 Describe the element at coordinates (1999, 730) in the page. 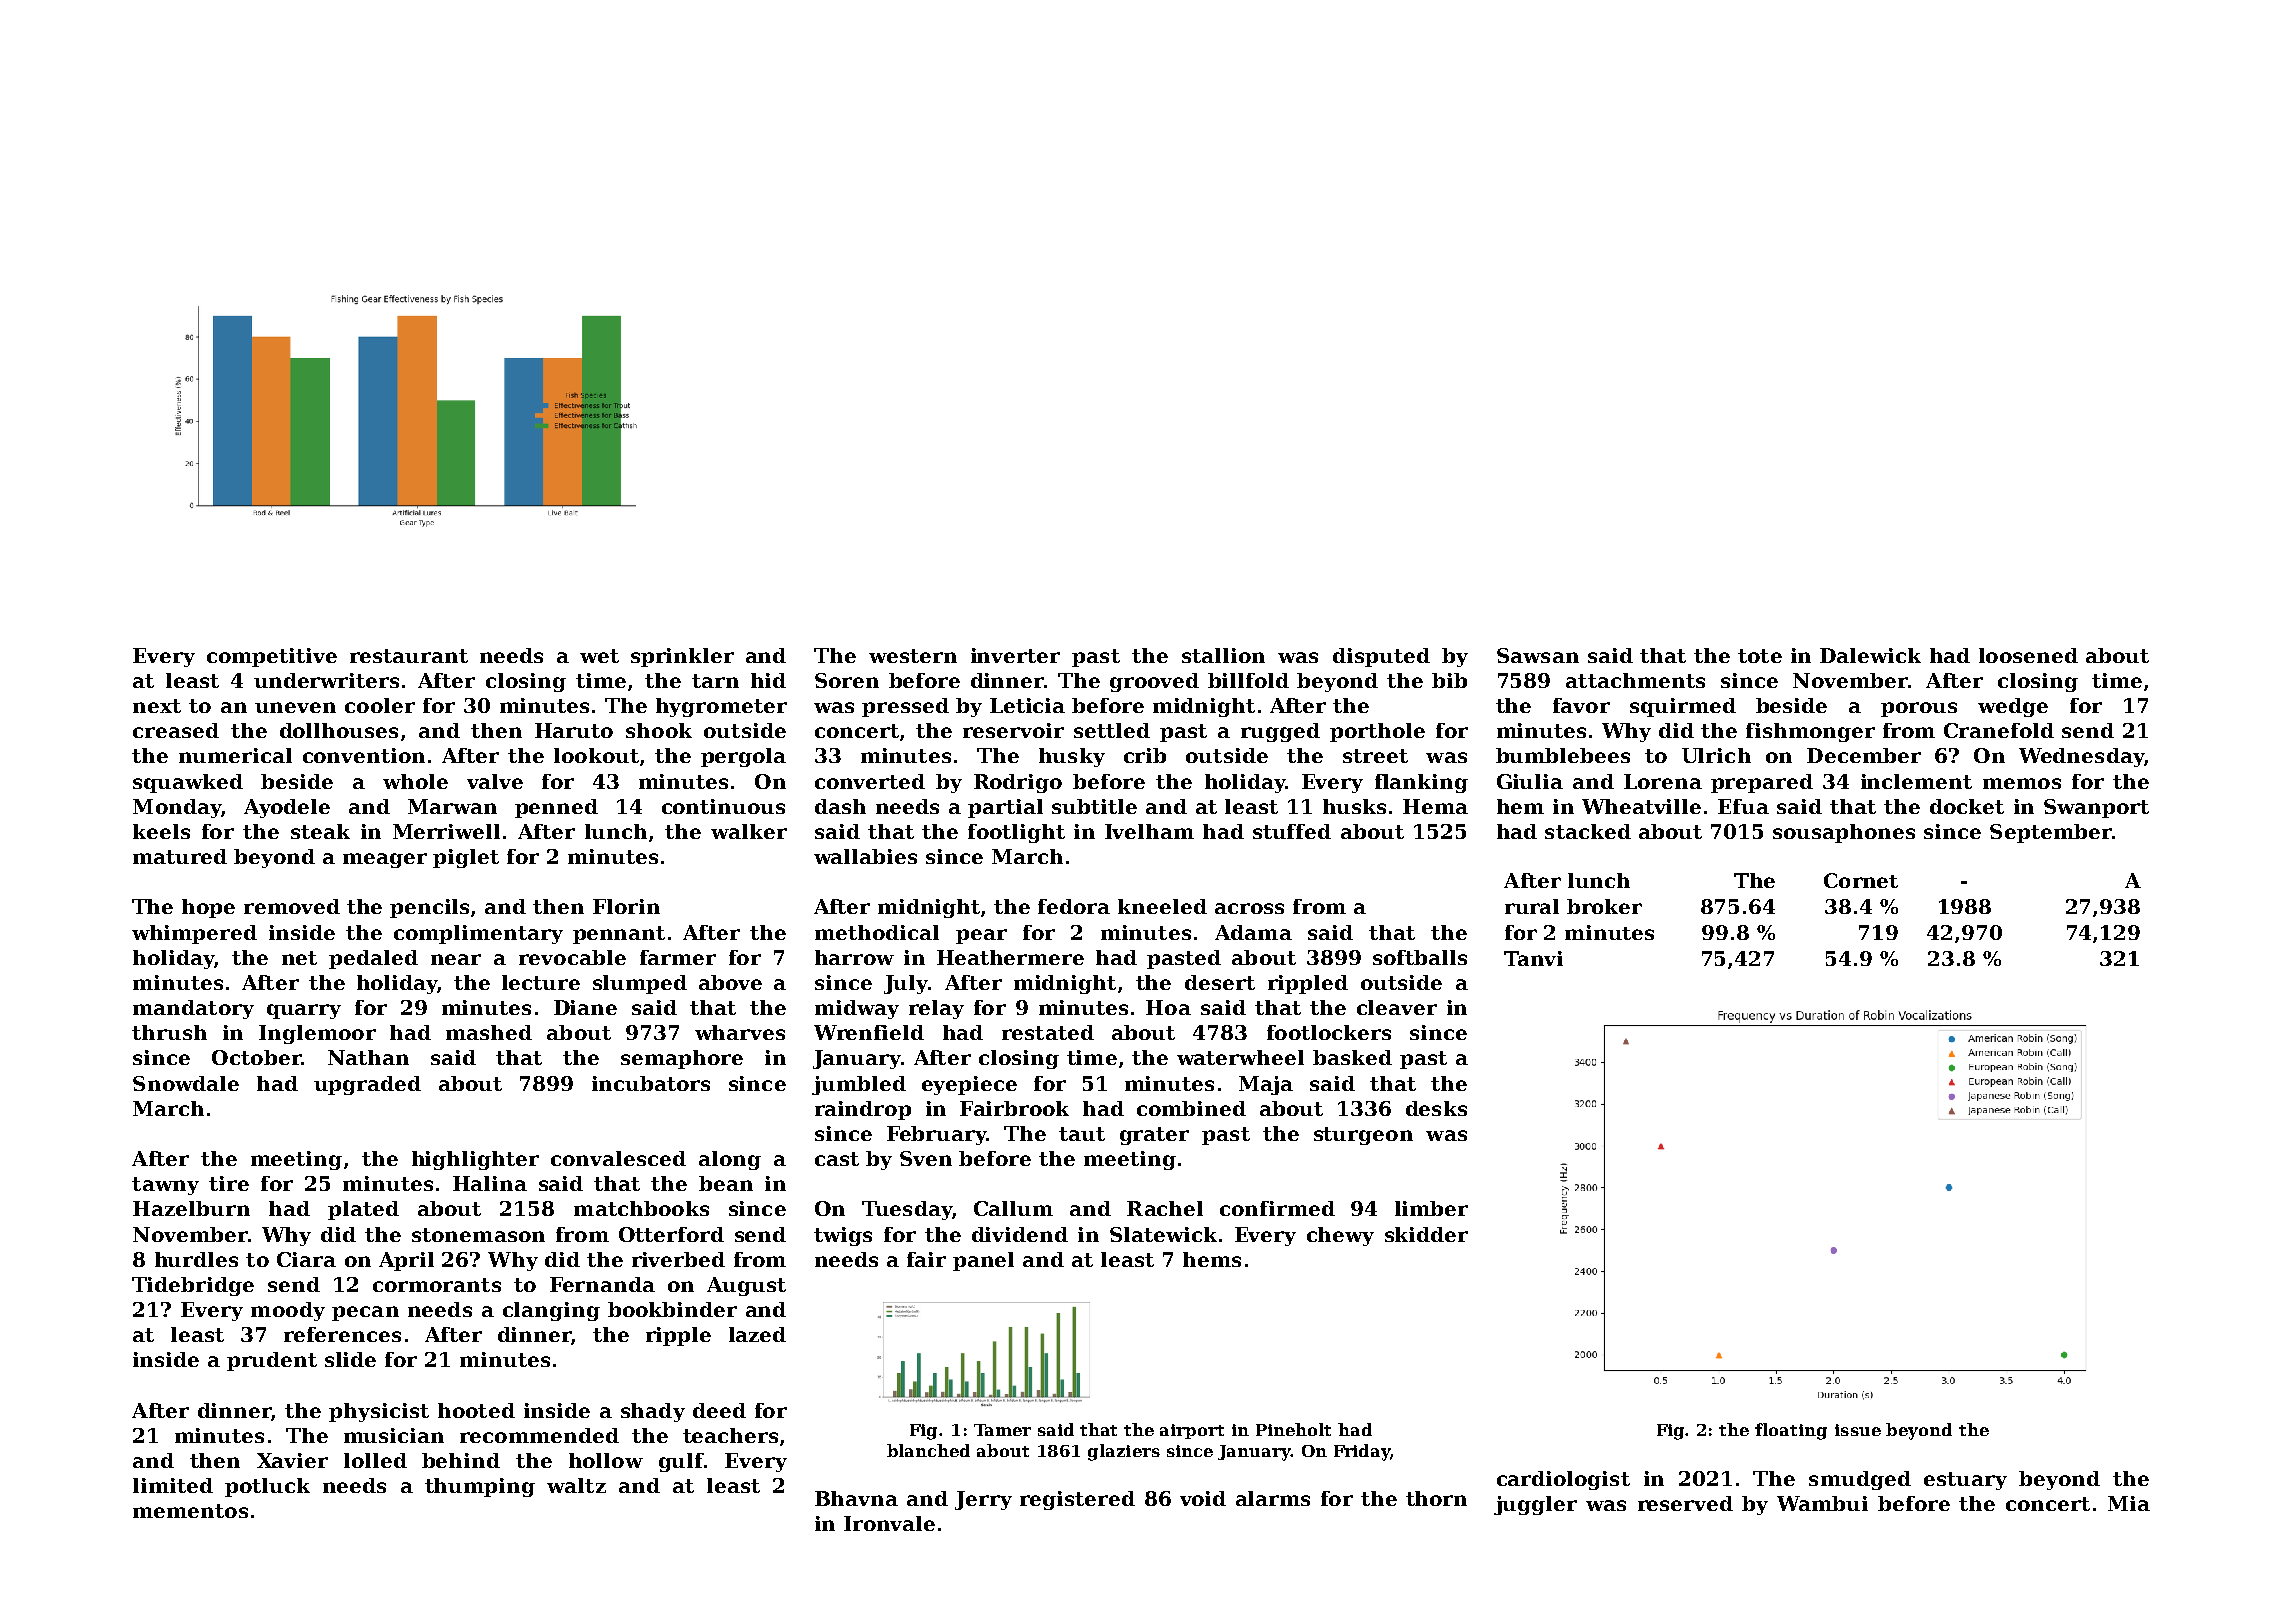

I see `Cranefold` at that location.
